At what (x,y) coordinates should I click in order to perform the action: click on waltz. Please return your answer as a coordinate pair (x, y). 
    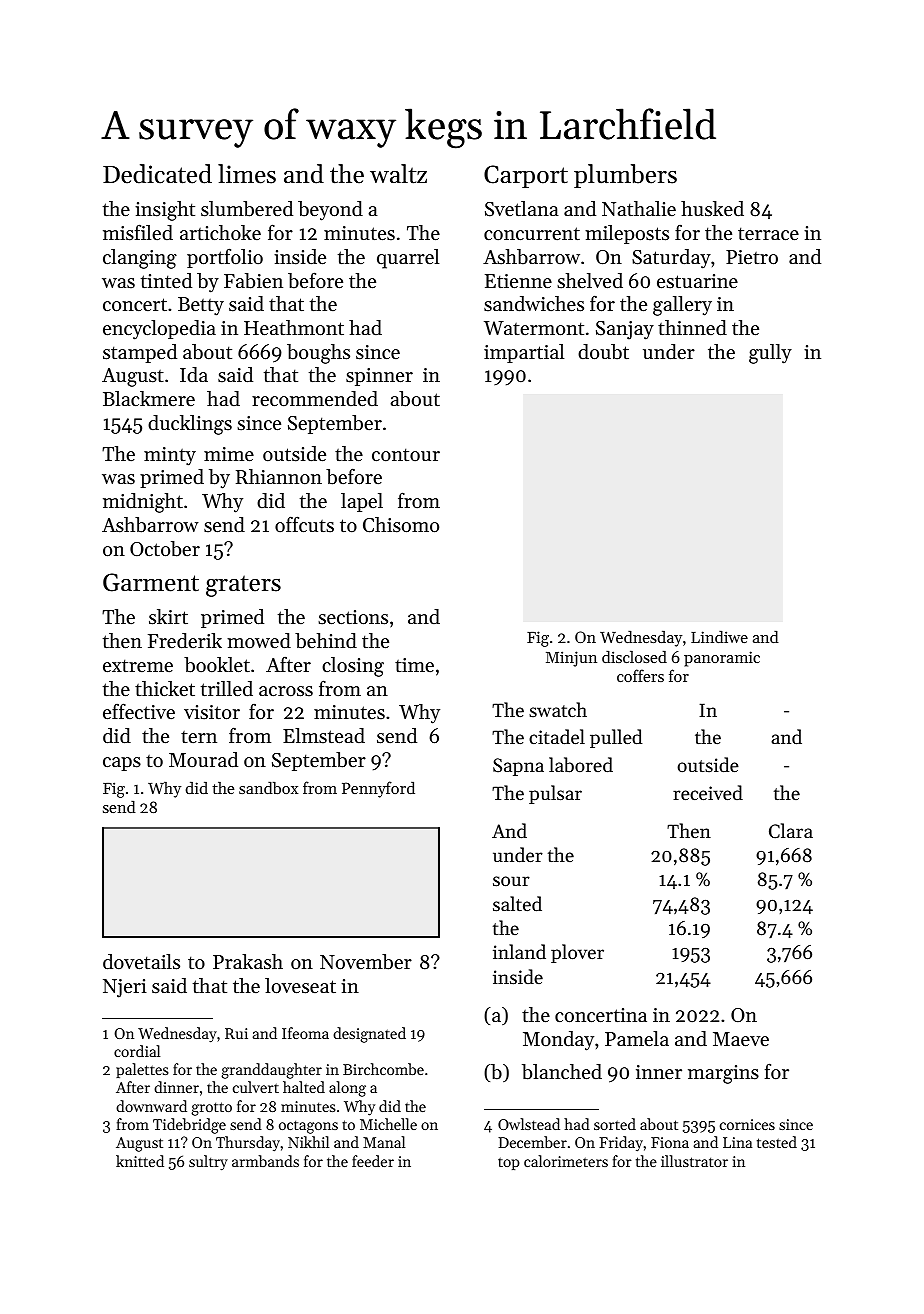
    Looking at the image, I should click on (398, 174).
